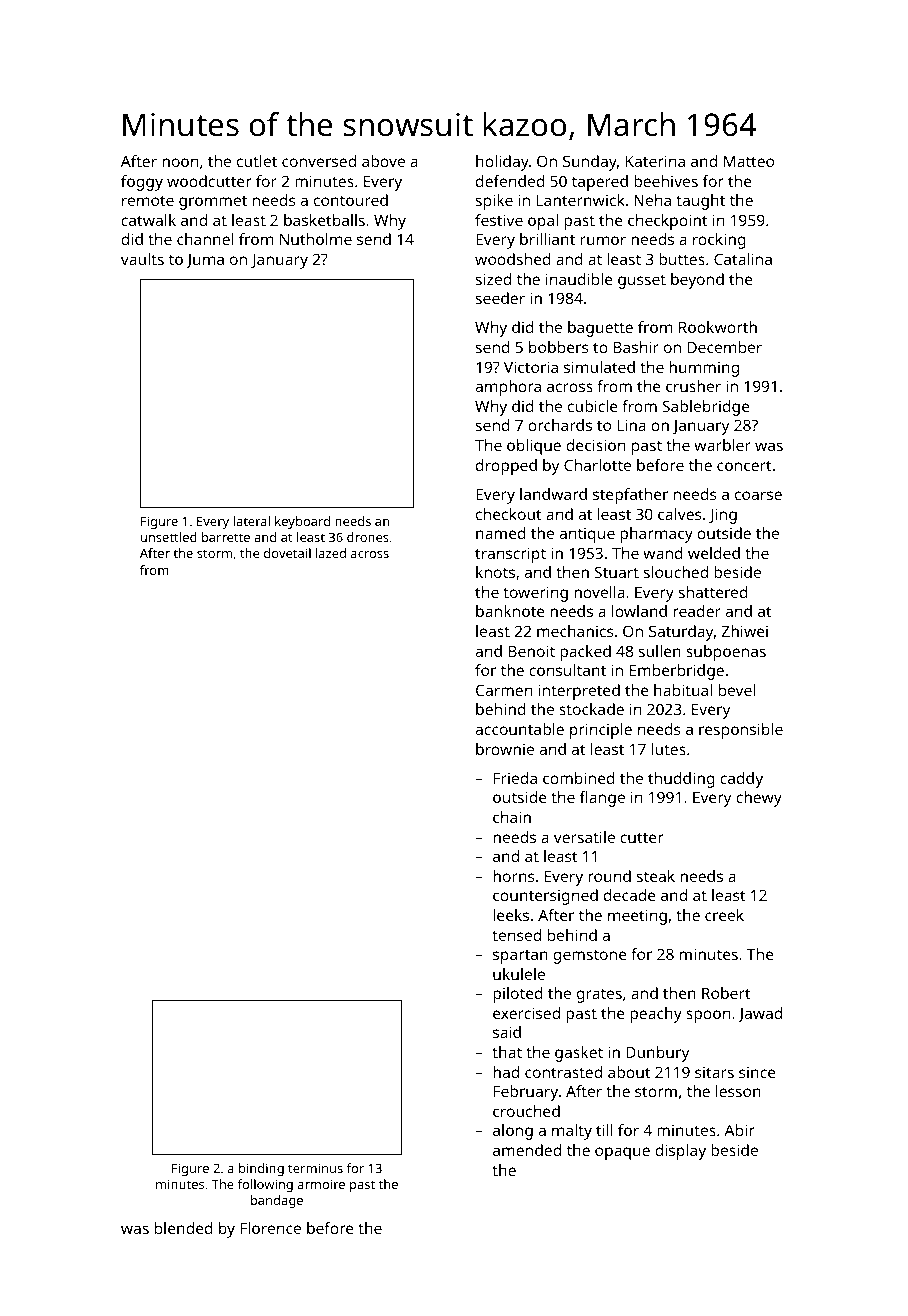 This document has width=908, height=1316. Describe the element at coordinates (508, 388) in the document. I see `amphora` at that location.
